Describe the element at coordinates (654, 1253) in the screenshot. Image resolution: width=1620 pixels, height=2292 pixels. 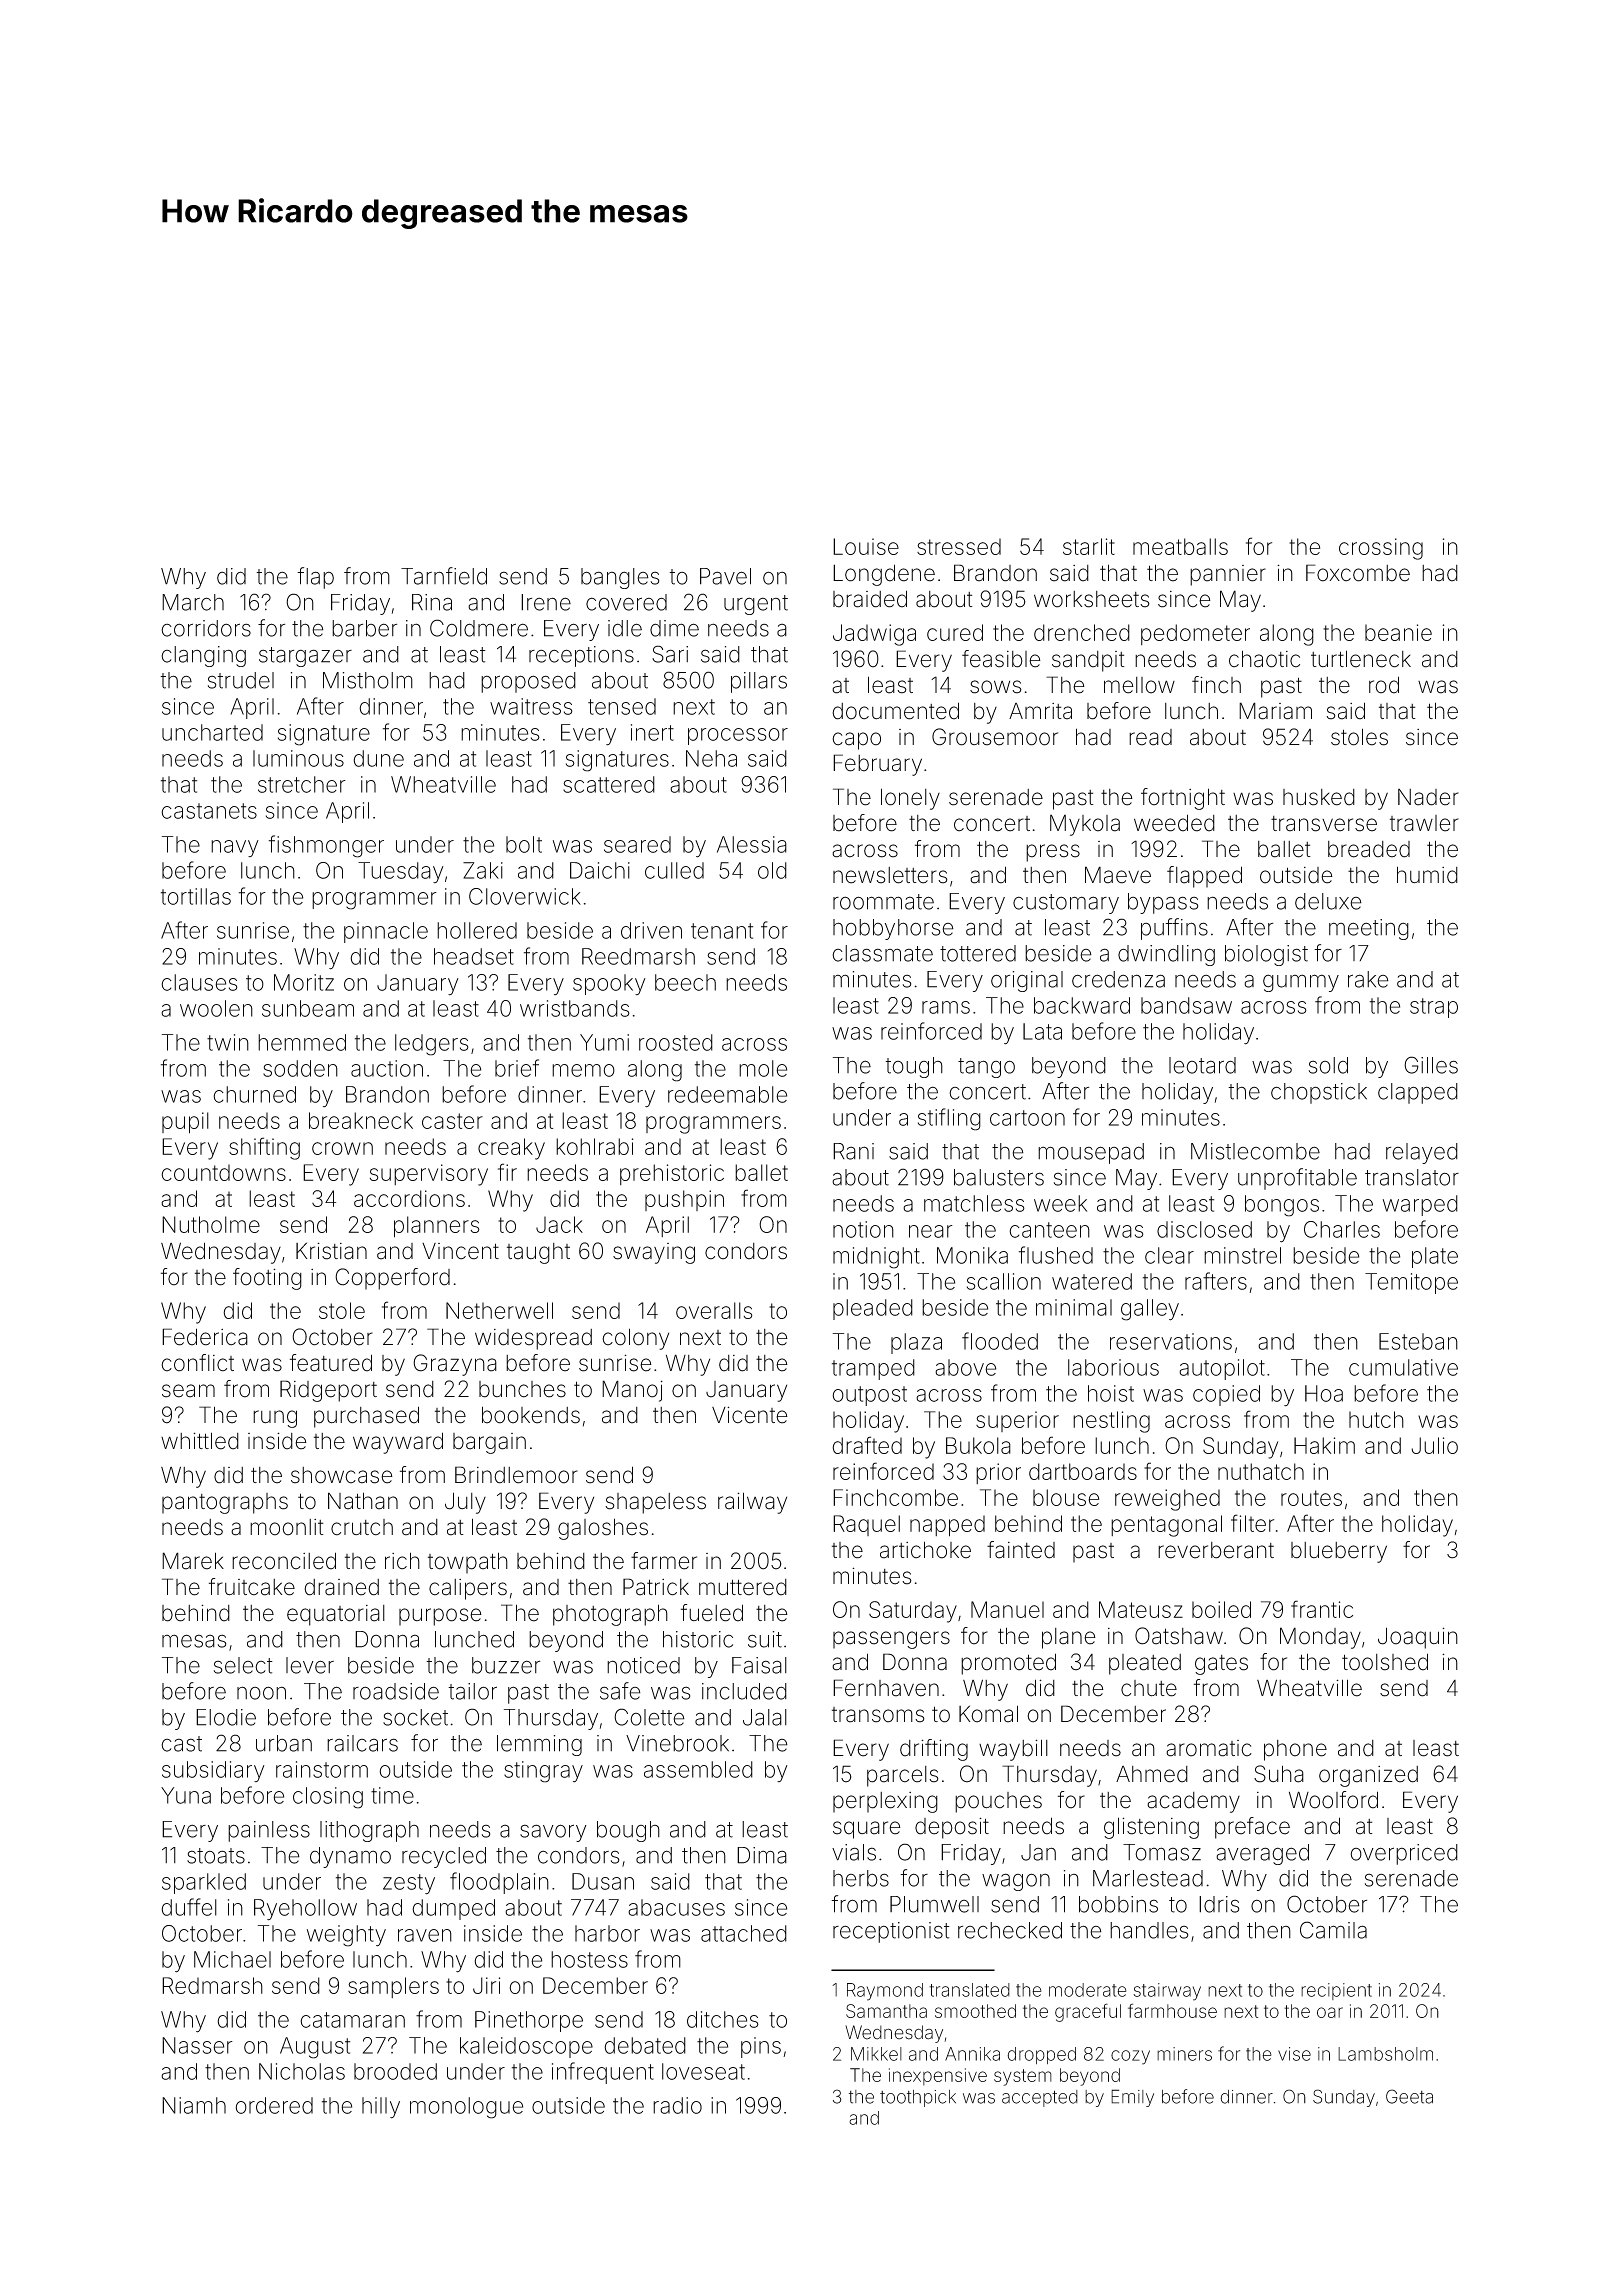
I see `swaying` at that location.
